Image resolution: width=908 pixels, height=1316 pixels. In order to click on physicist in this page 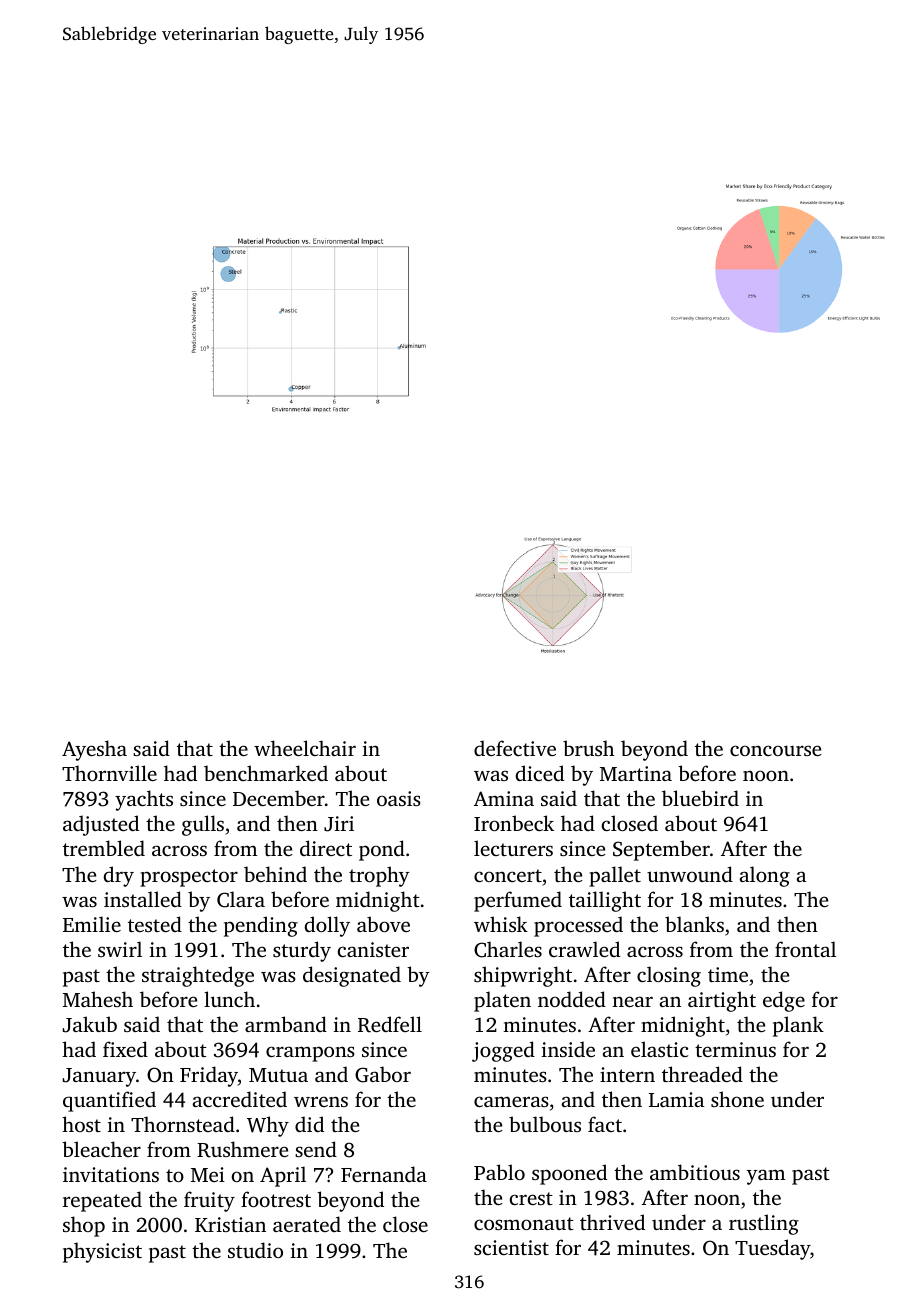, I will do `click(102, 1252)`.
